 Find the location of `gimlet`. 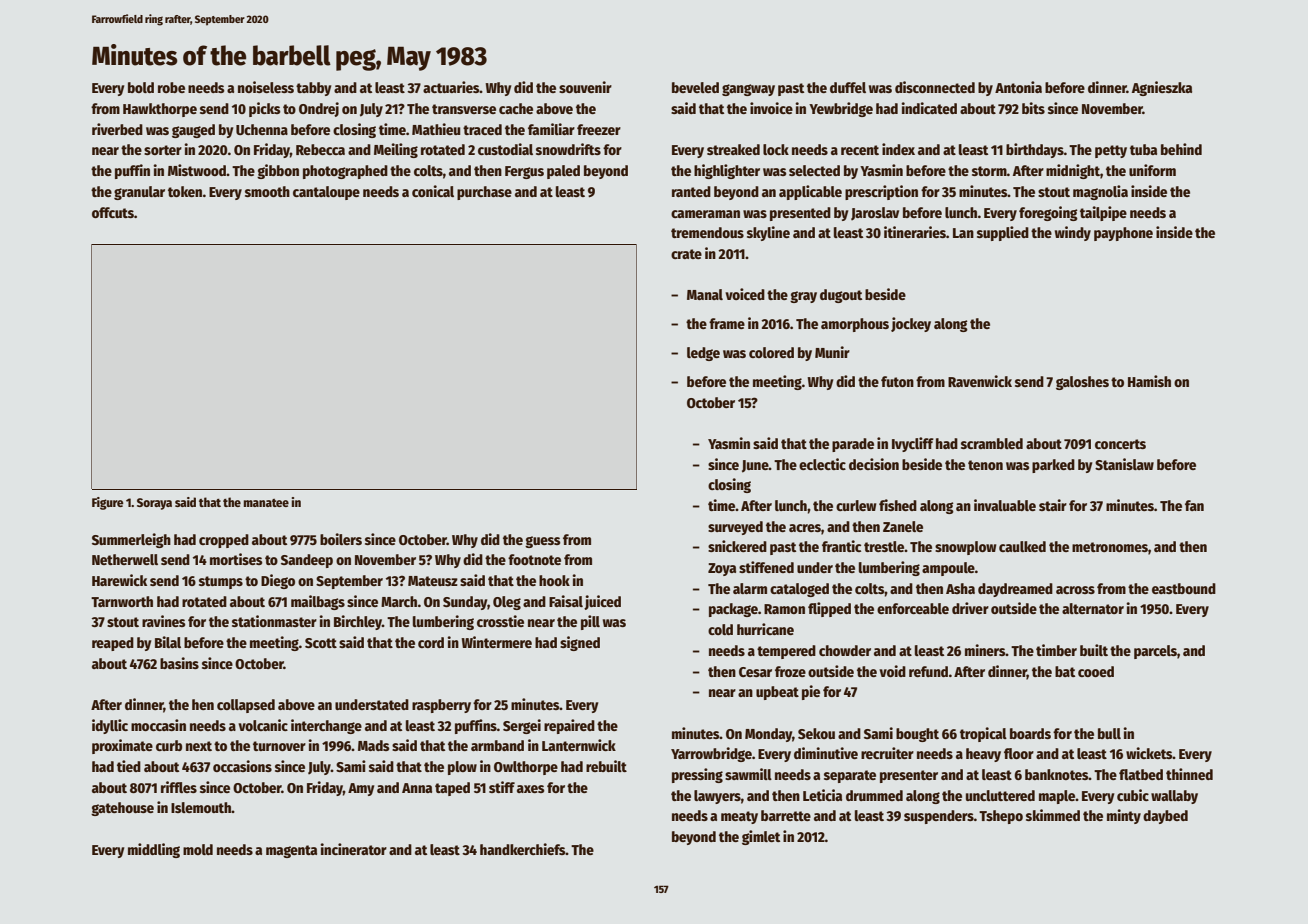

gimlet is located at coordinates (761, 837).
